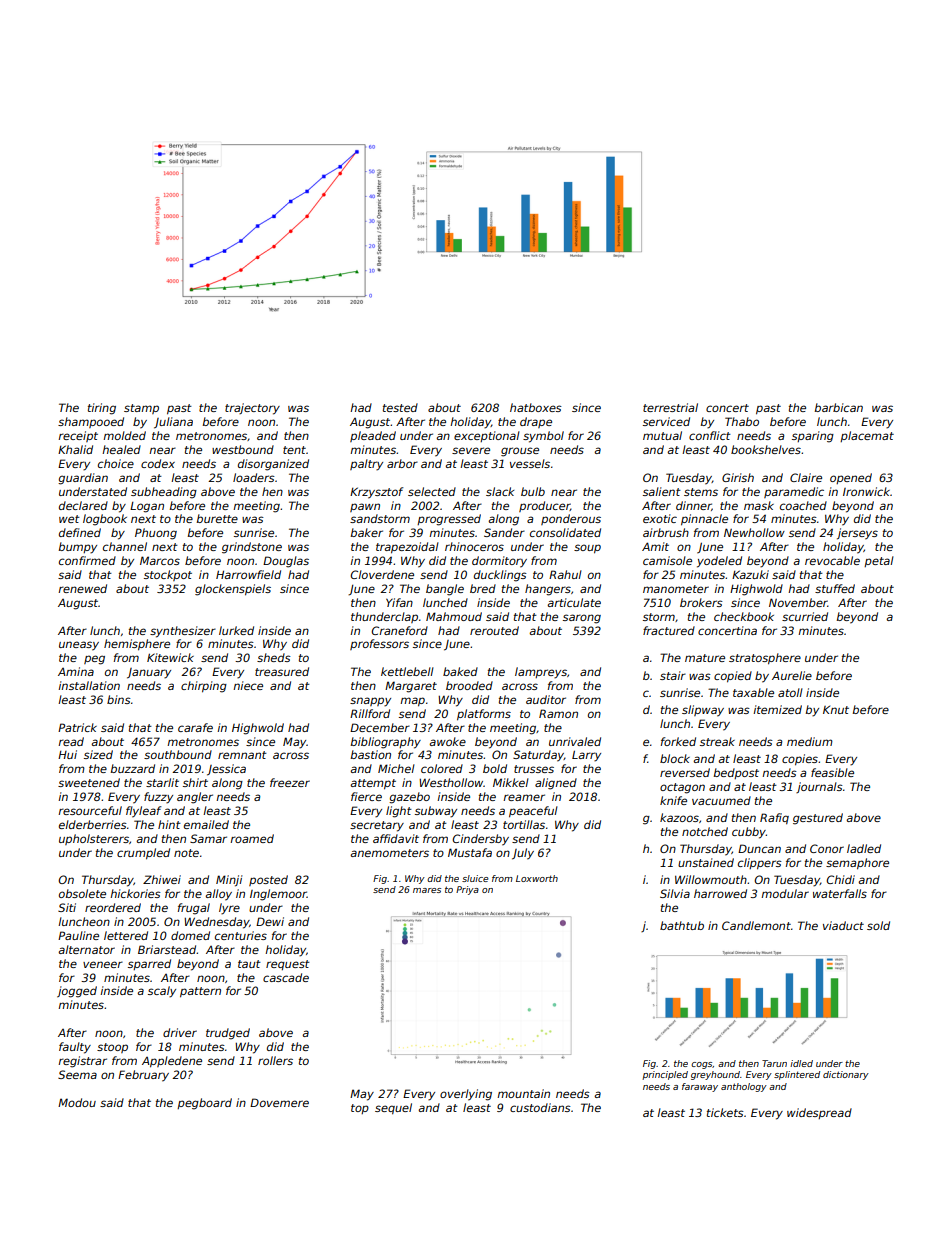 This document has width=952, height=1233. What do you see at coordinates (846, 1075) in the document?
I see `dictionary` at bounding box center [846, 1075].
